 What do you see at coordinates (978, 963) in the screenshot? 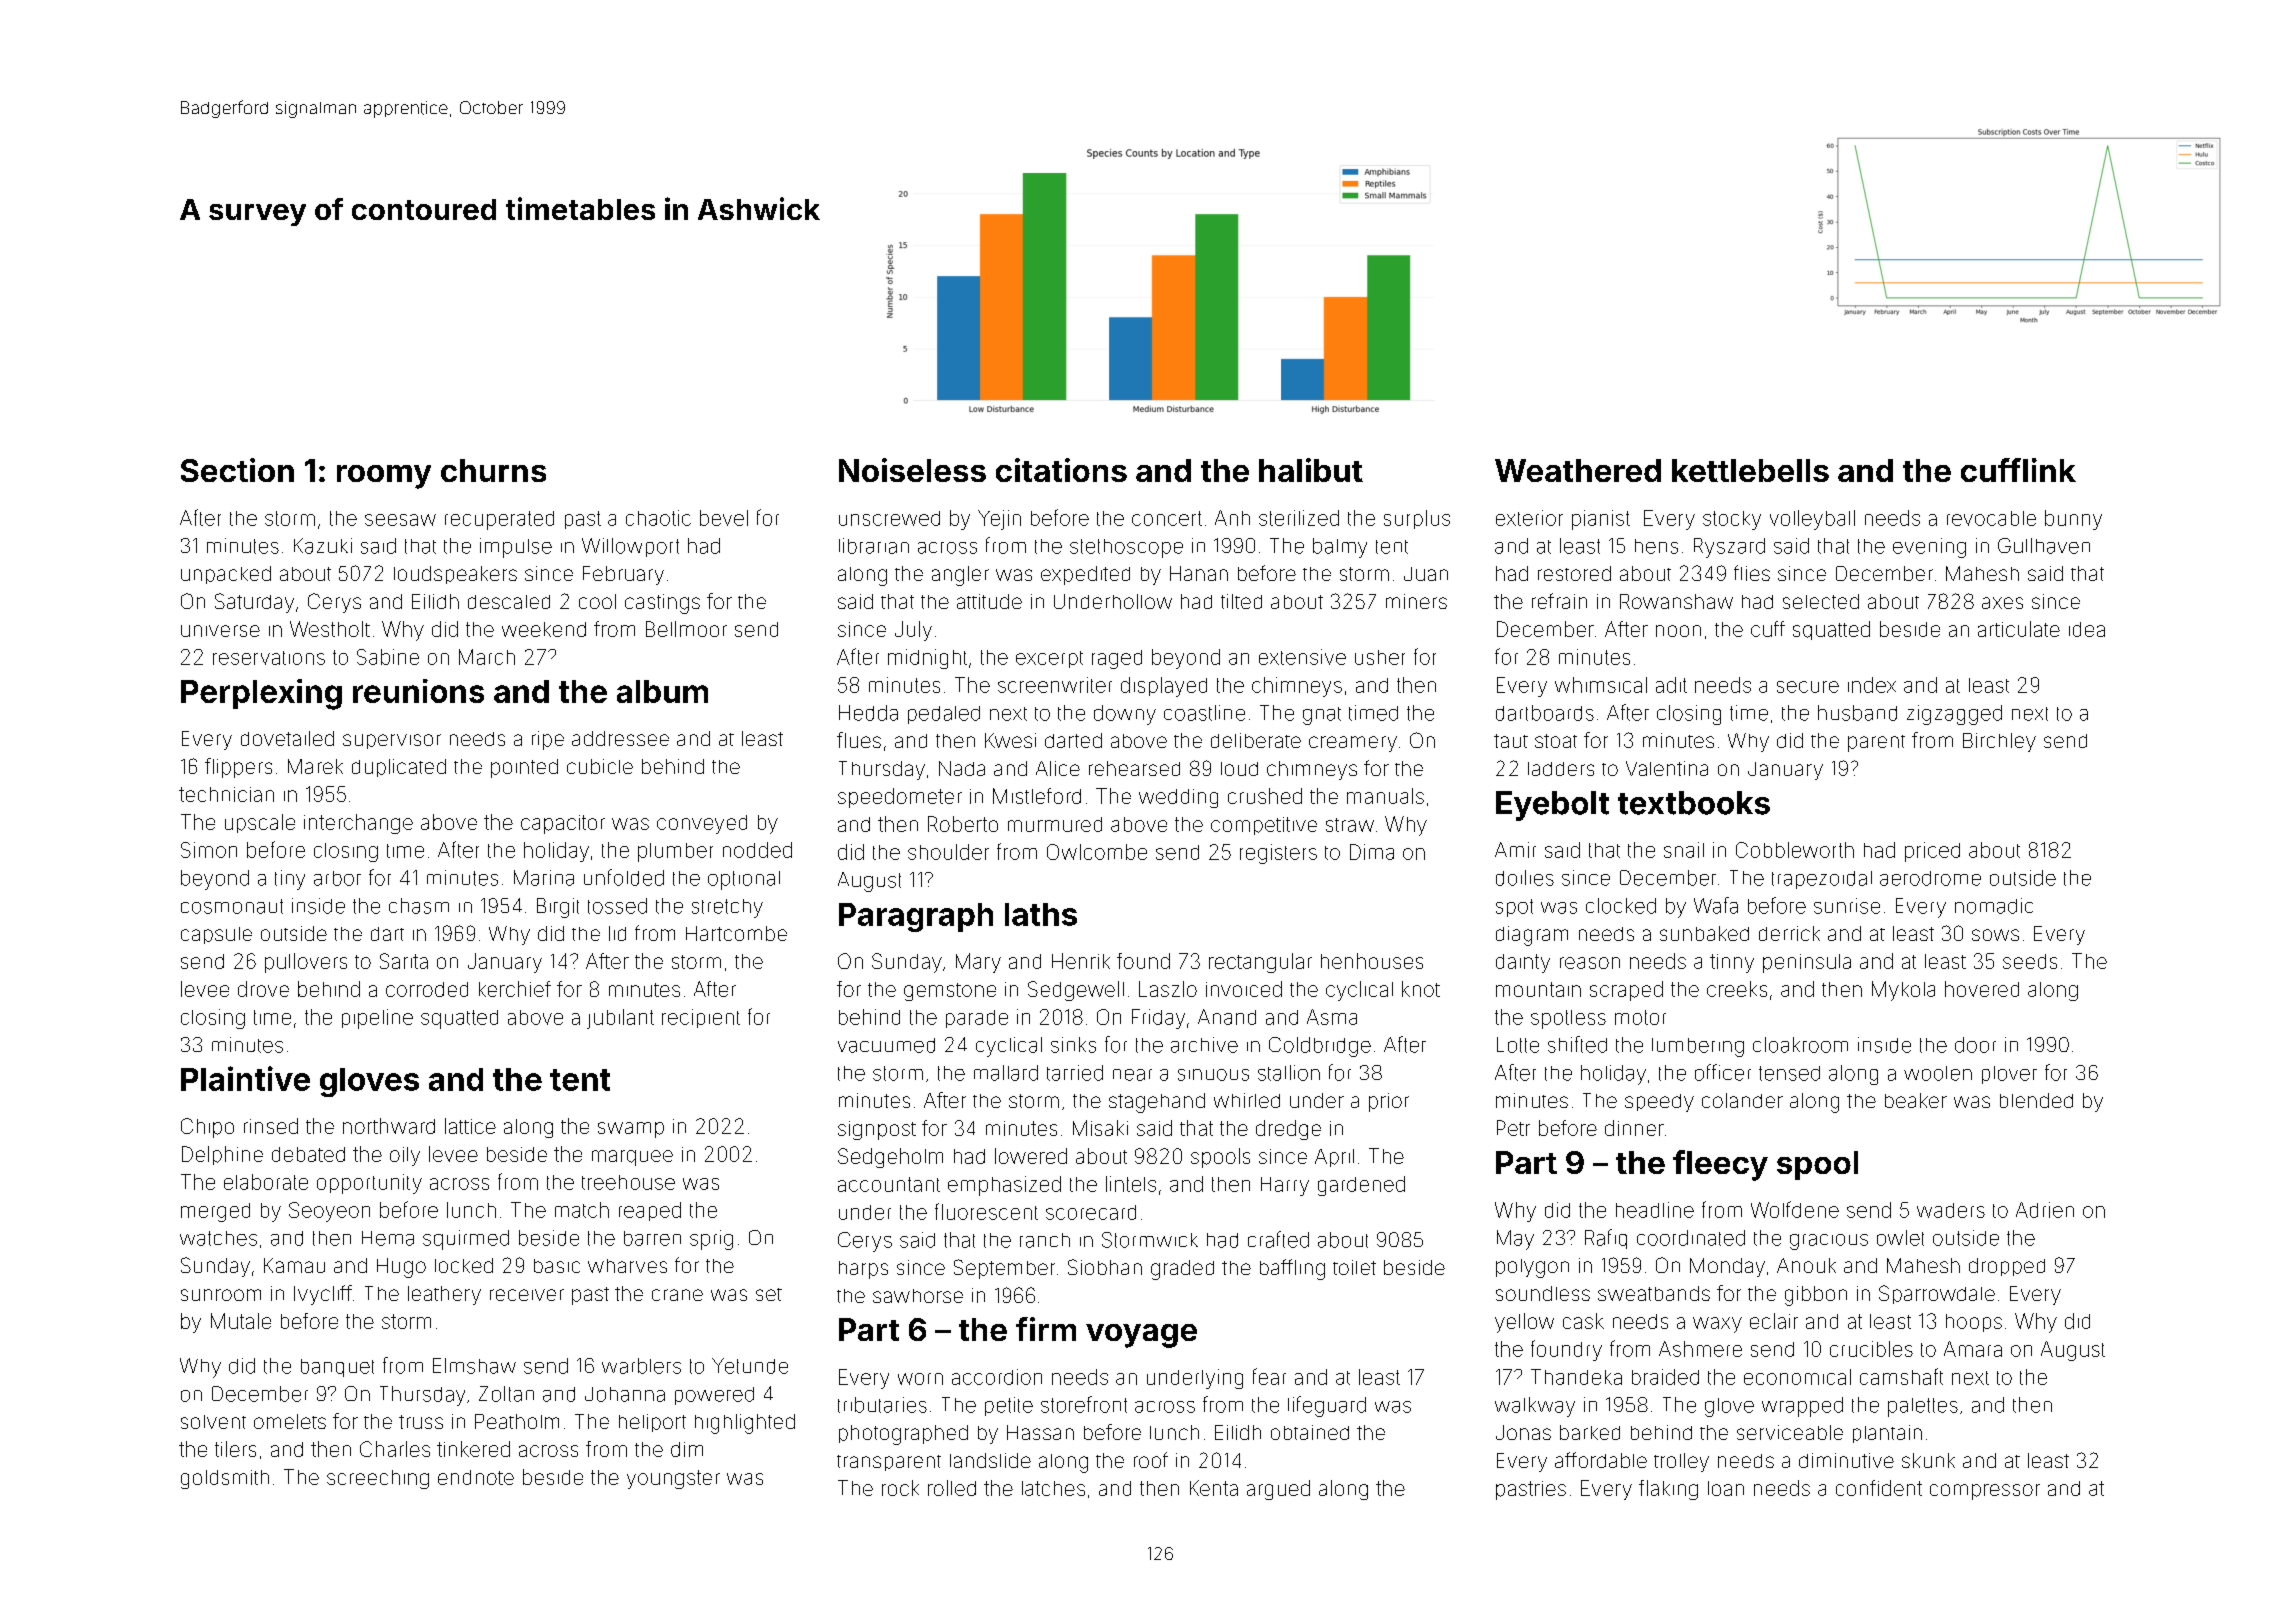
I see `Mary` at bounding box center [978, 963].
